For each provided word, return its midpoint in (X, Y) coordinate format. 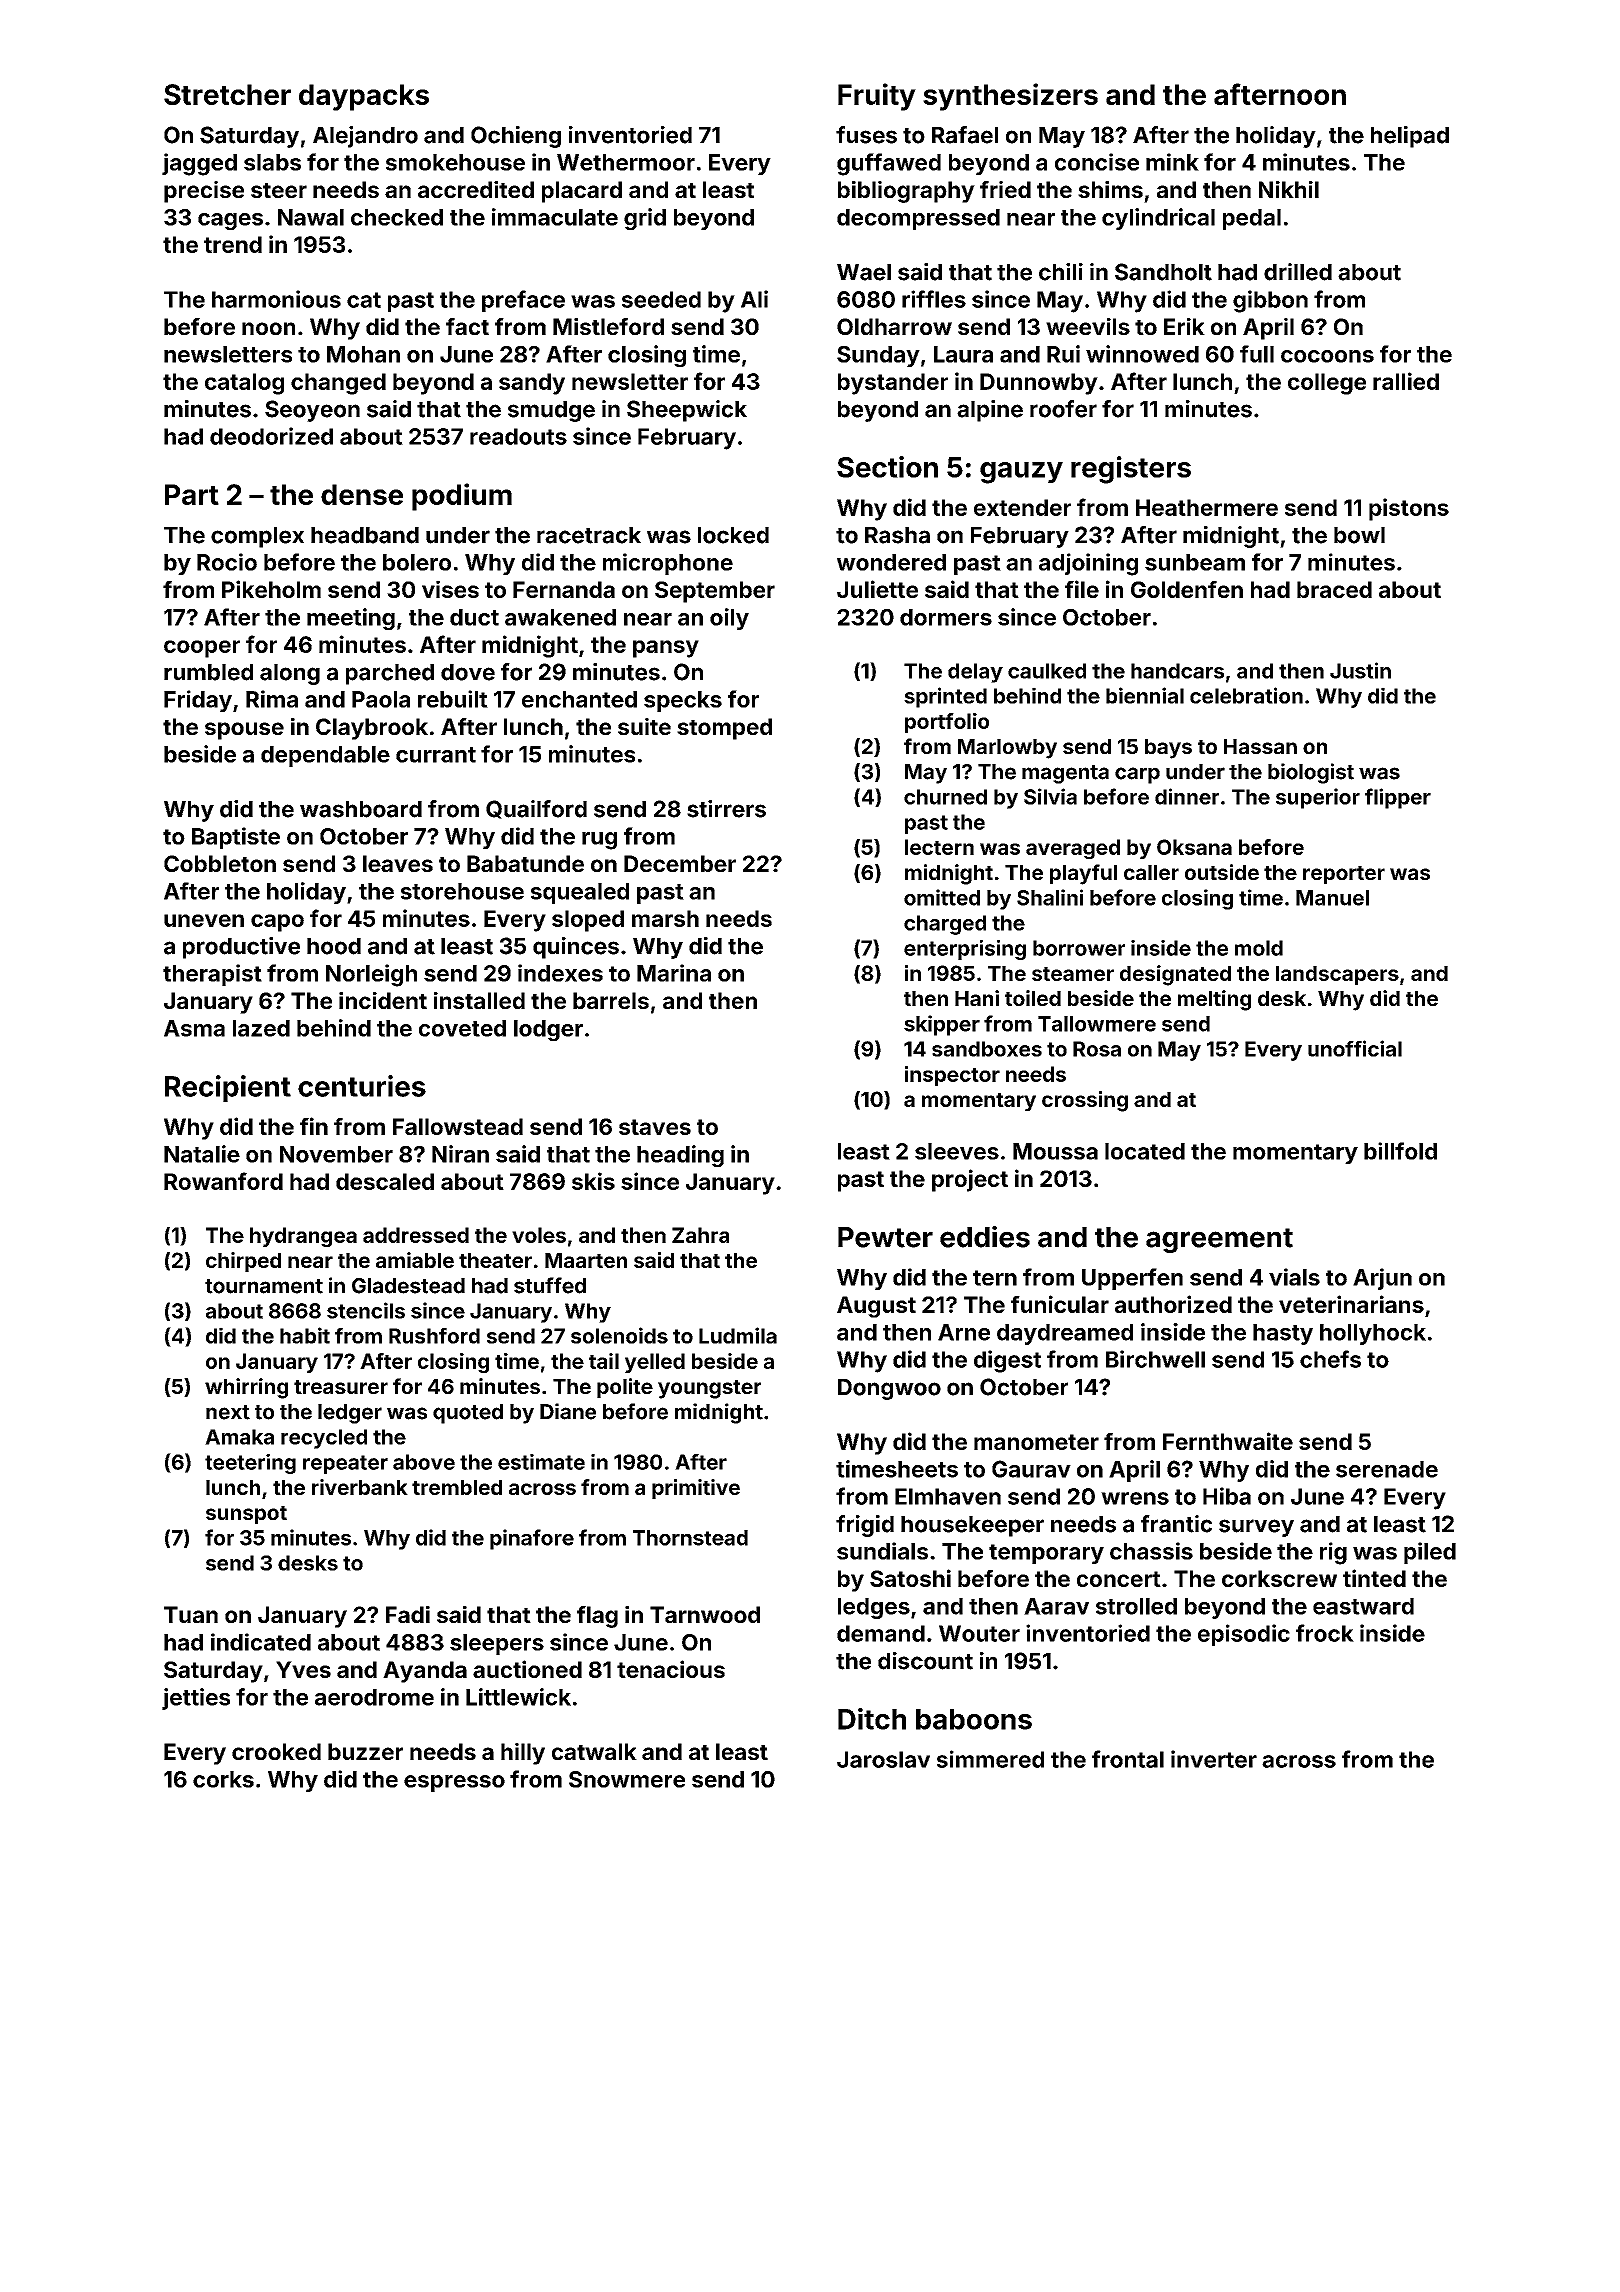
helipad (1410, 137)
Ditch (872, 1719)
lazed (261, 1028)
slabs (272, 162)
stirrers (726, 809)
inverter (1214, 1759)
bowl (1359, 535)
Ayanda (425, 1672)
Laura (963, 354)
